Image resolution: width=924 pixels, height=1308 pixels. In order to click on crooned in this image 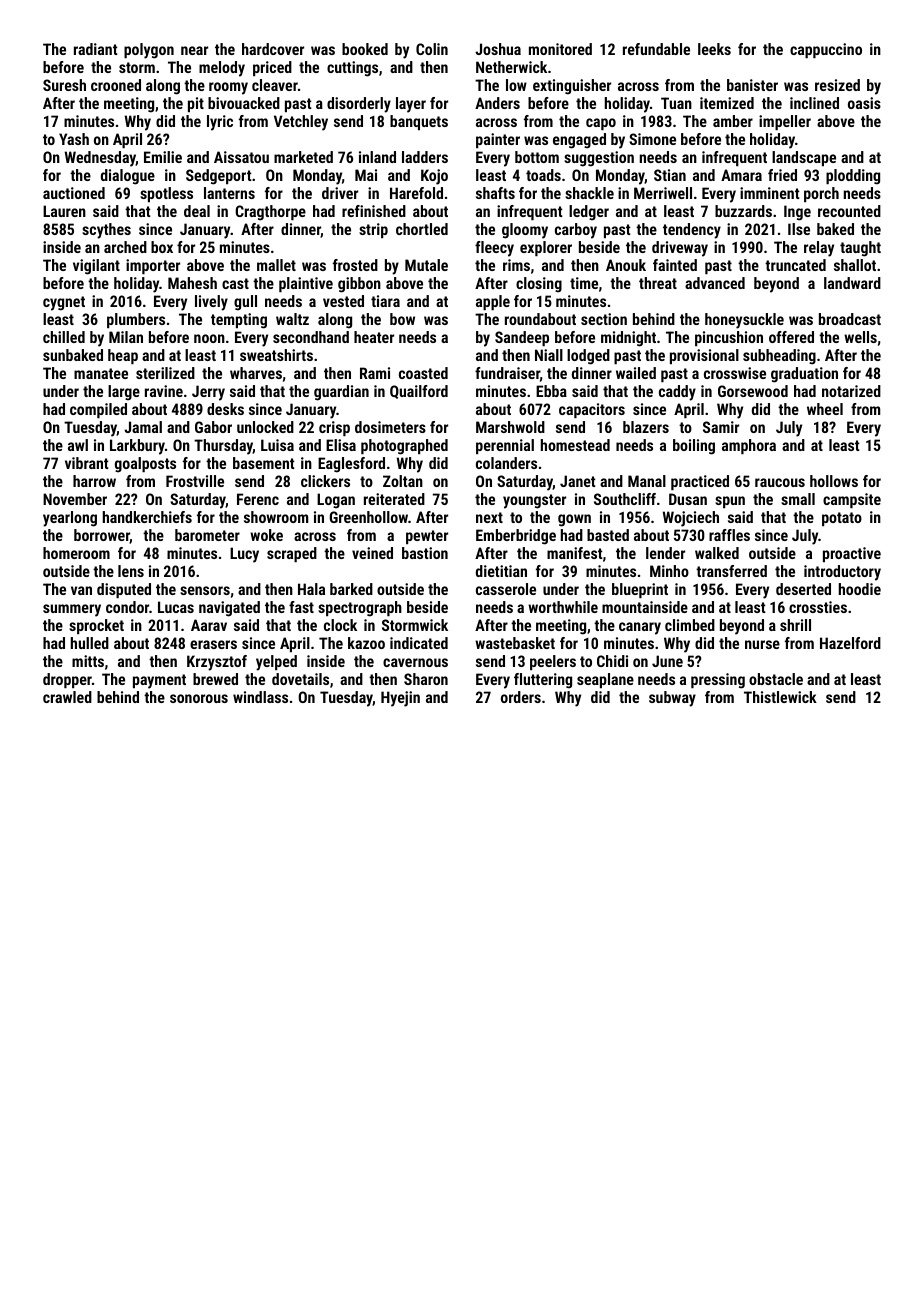, I will do `click(116, 85)`.
